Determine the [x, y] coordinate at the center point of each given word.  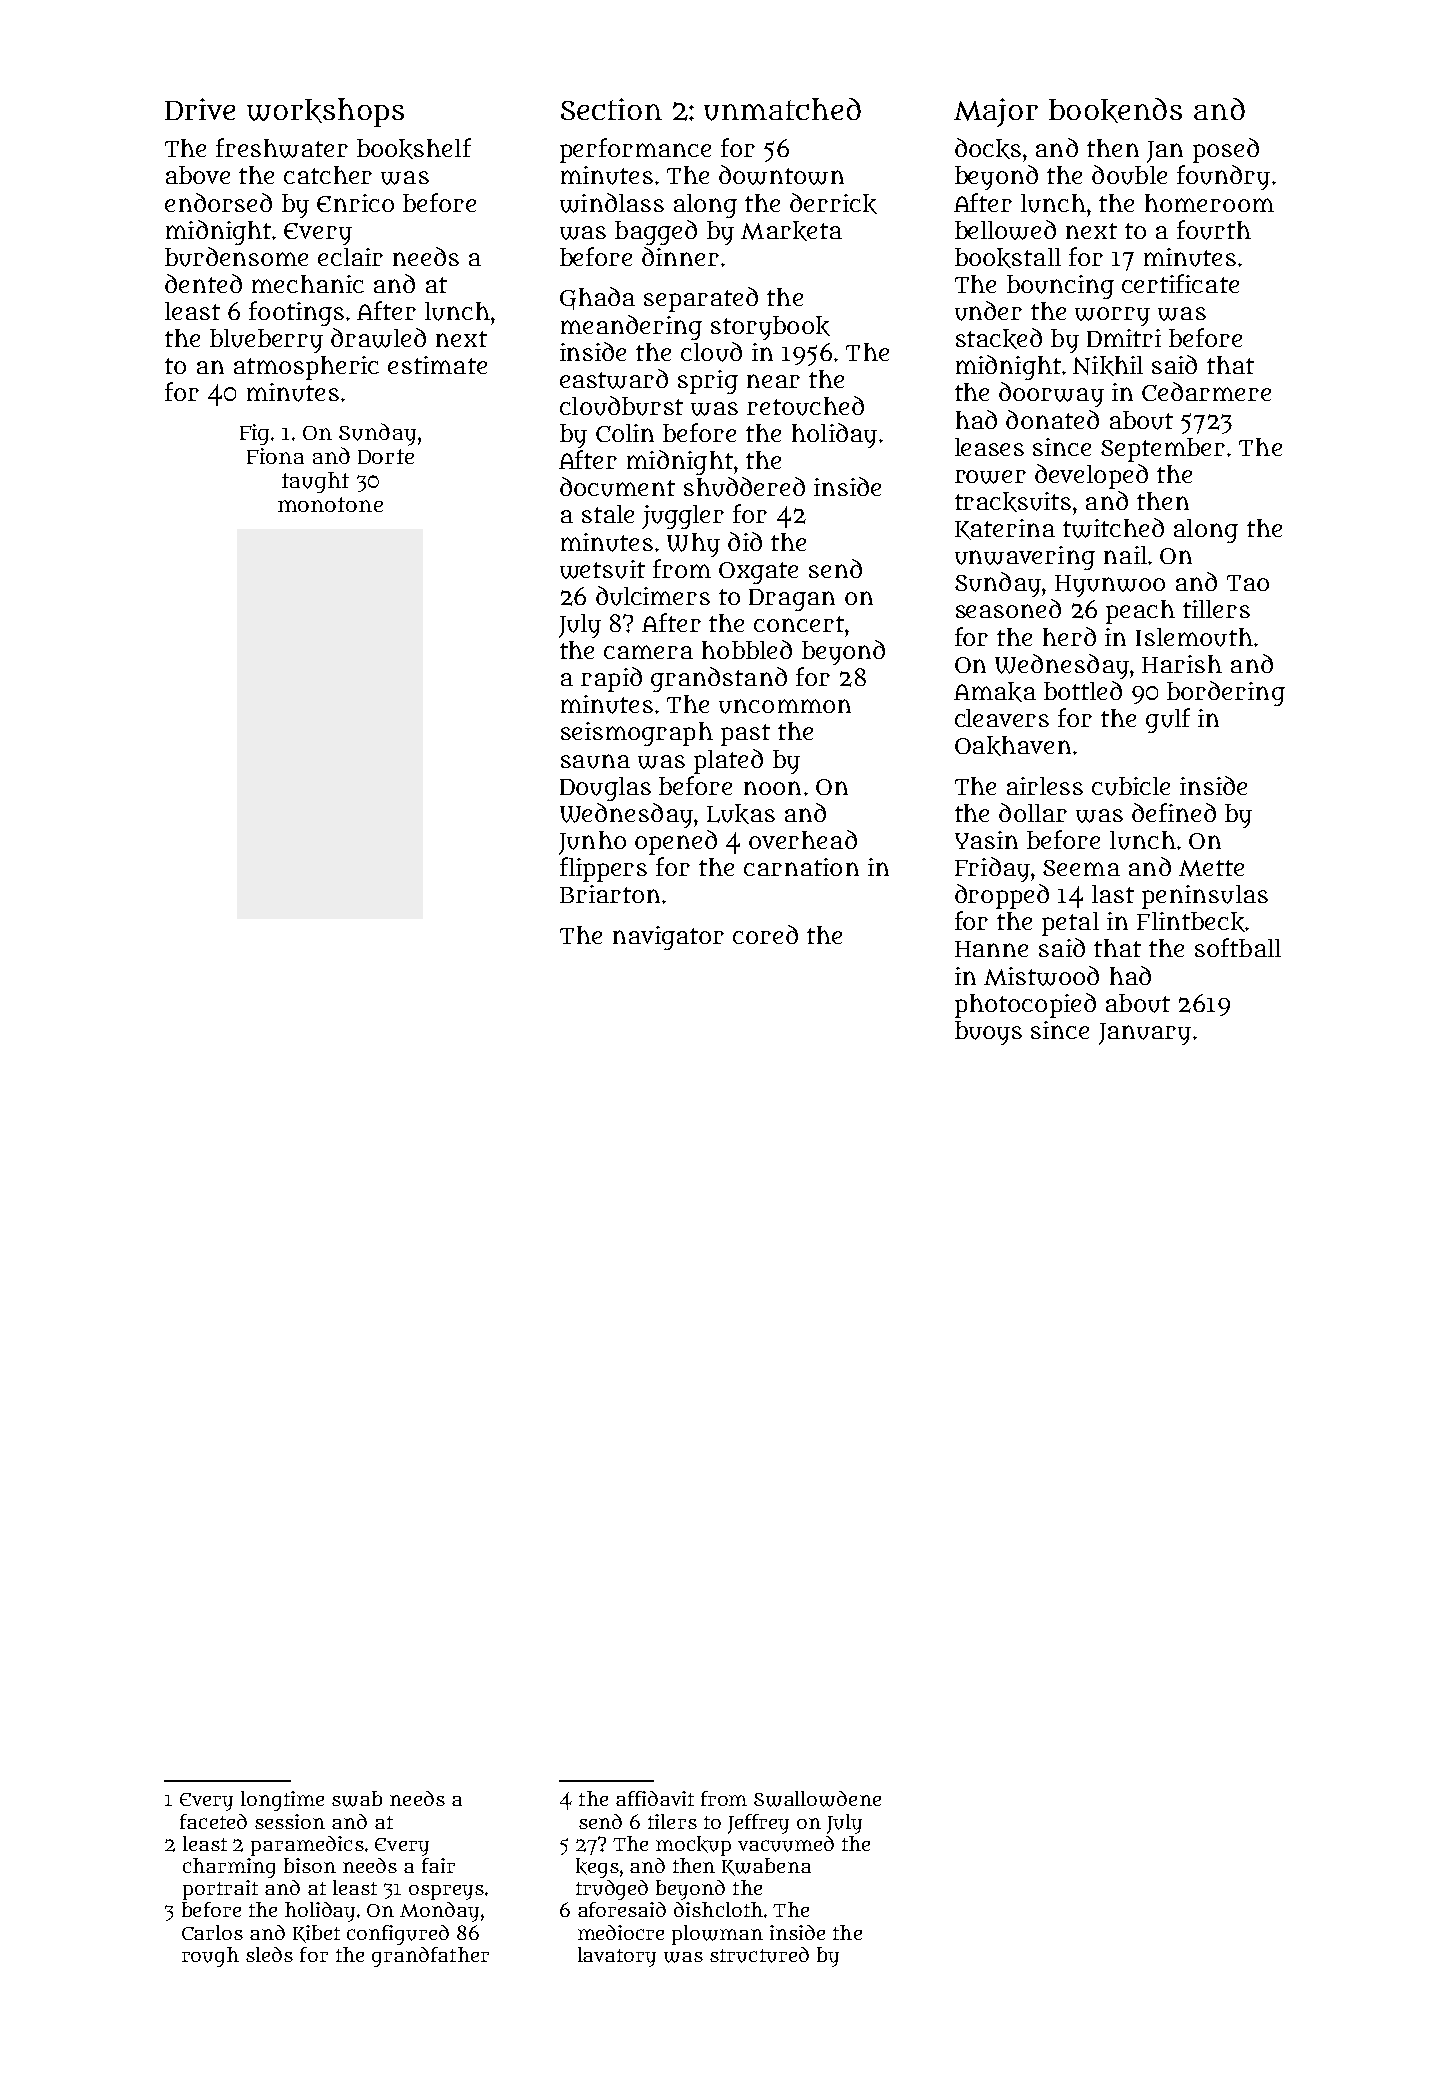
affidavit [655, 1798]
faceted [213, 1821]
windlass [612, 203]
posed [1226, 150]
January [1145, 1034]
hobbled [747, 649]
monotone [330, 504]
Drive [200, 109]
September [1163, 450]
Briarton [610, 894]
